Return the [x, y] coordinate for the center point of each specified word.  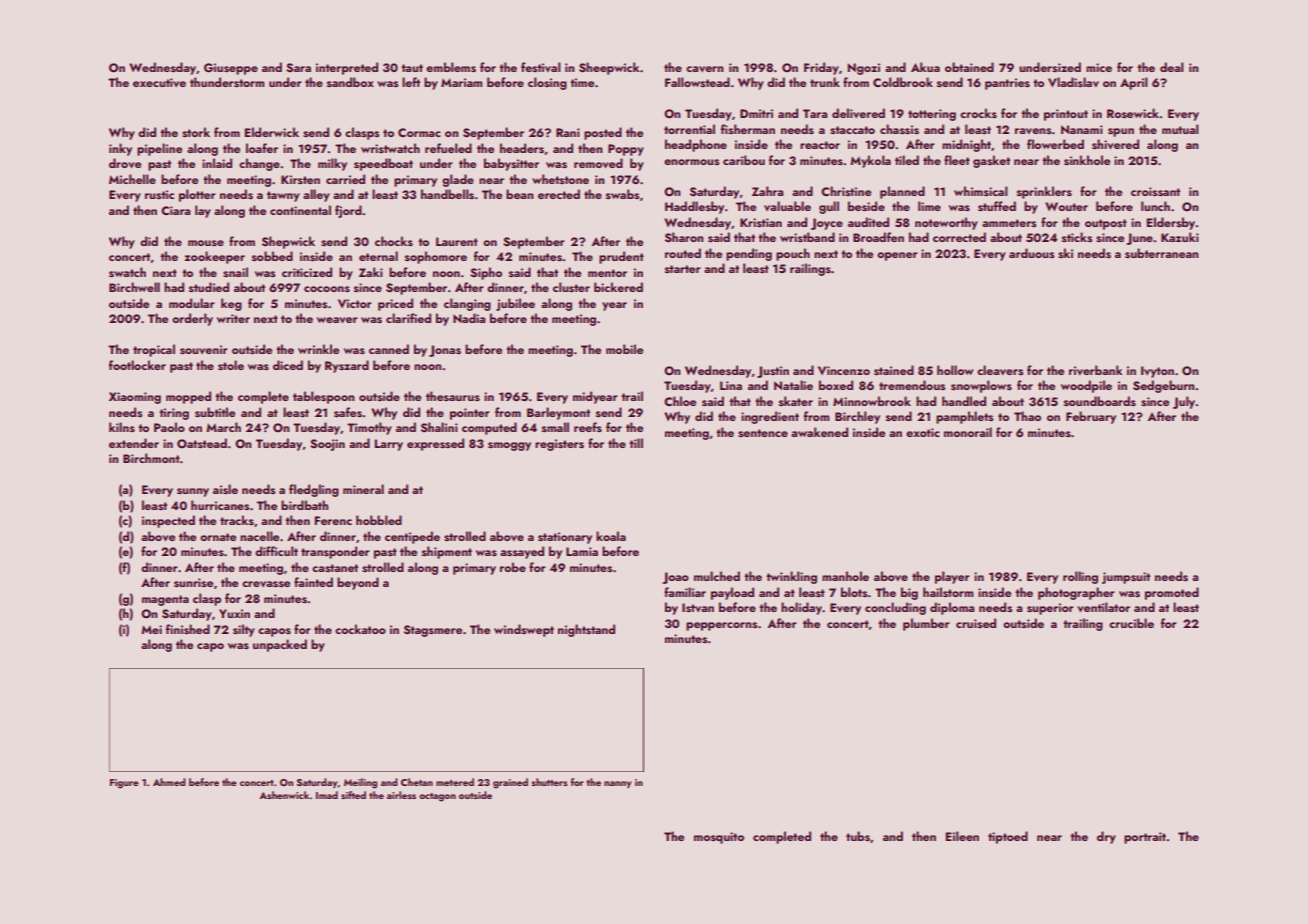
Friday [821, 68]
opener [897, 256]
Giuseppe [231, 69]
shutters [549, 782]
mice [1099, 67]
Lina [731, 385]
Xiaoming [135, 398]
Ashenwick [284, 795]
